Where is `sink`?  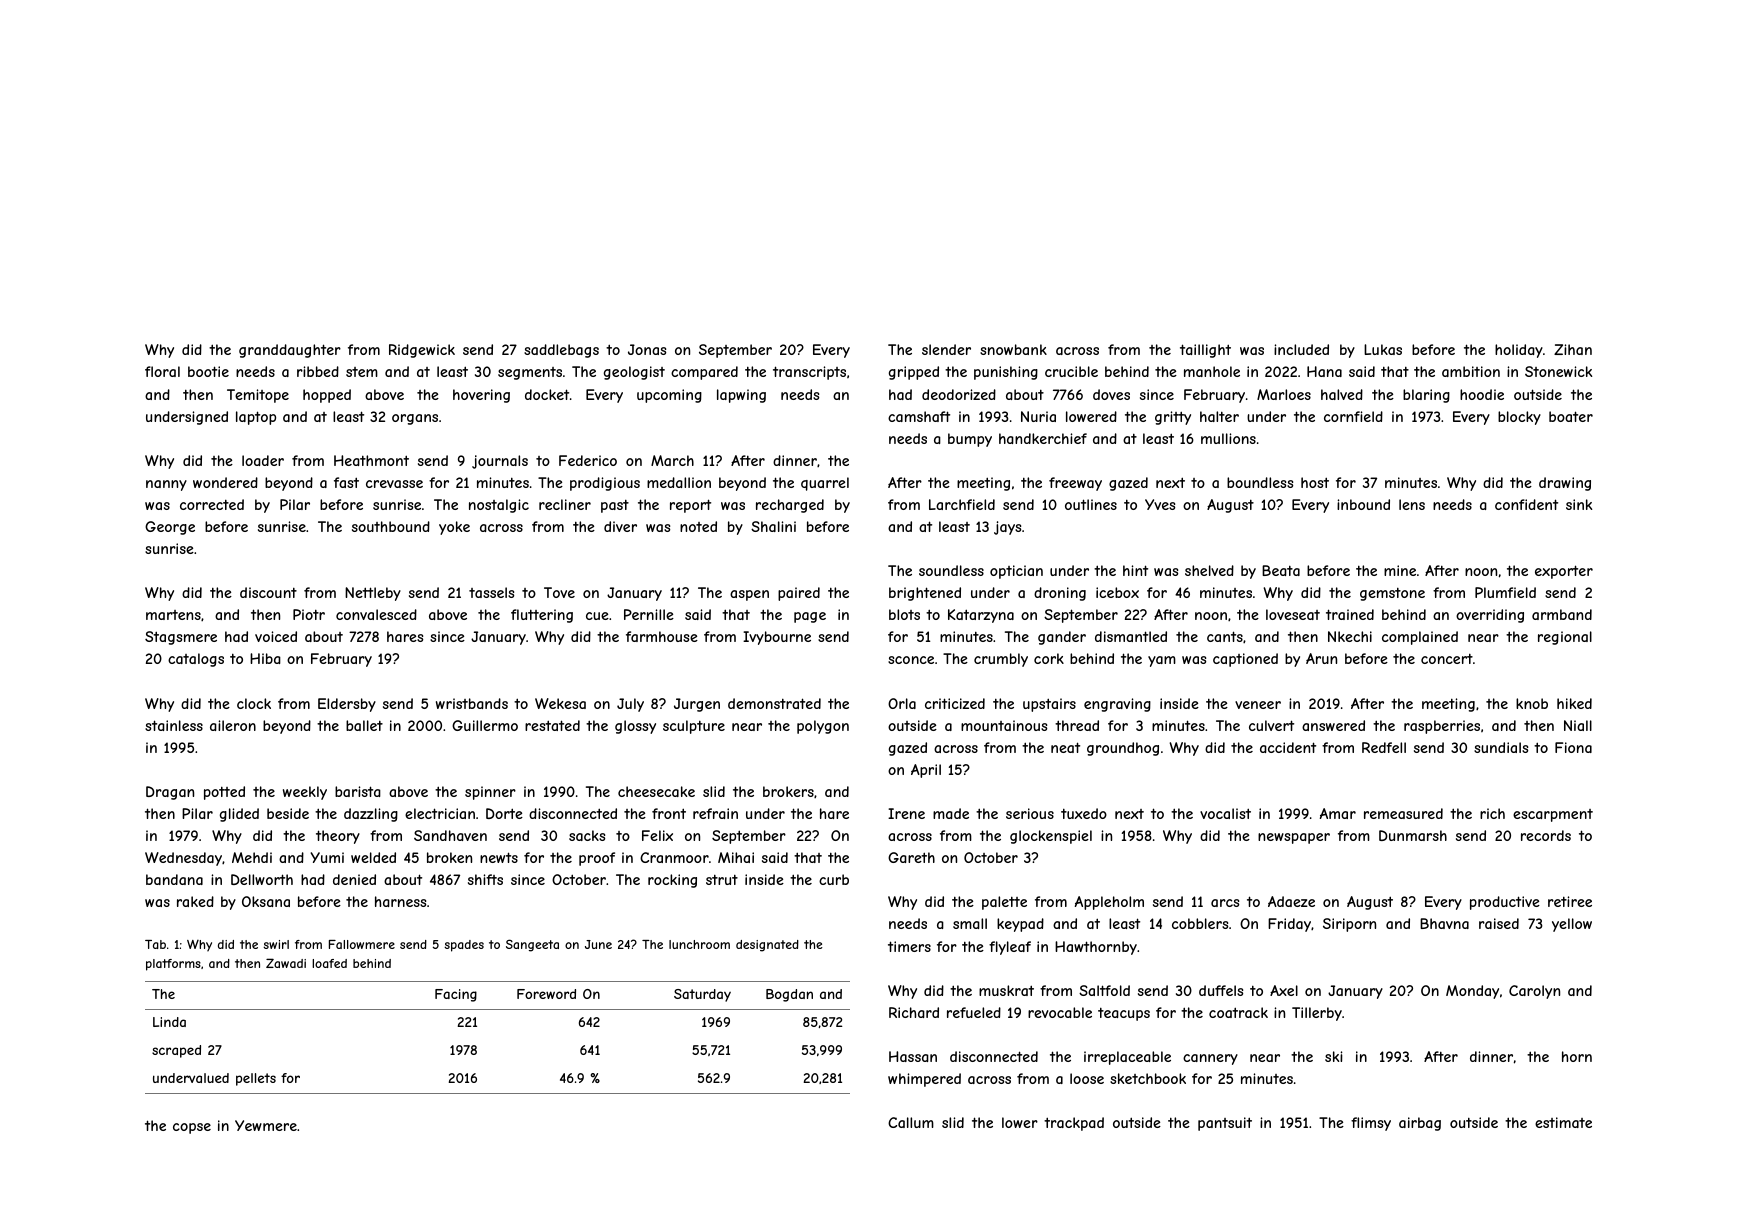 sink is located at coordinates (1579, 504).
